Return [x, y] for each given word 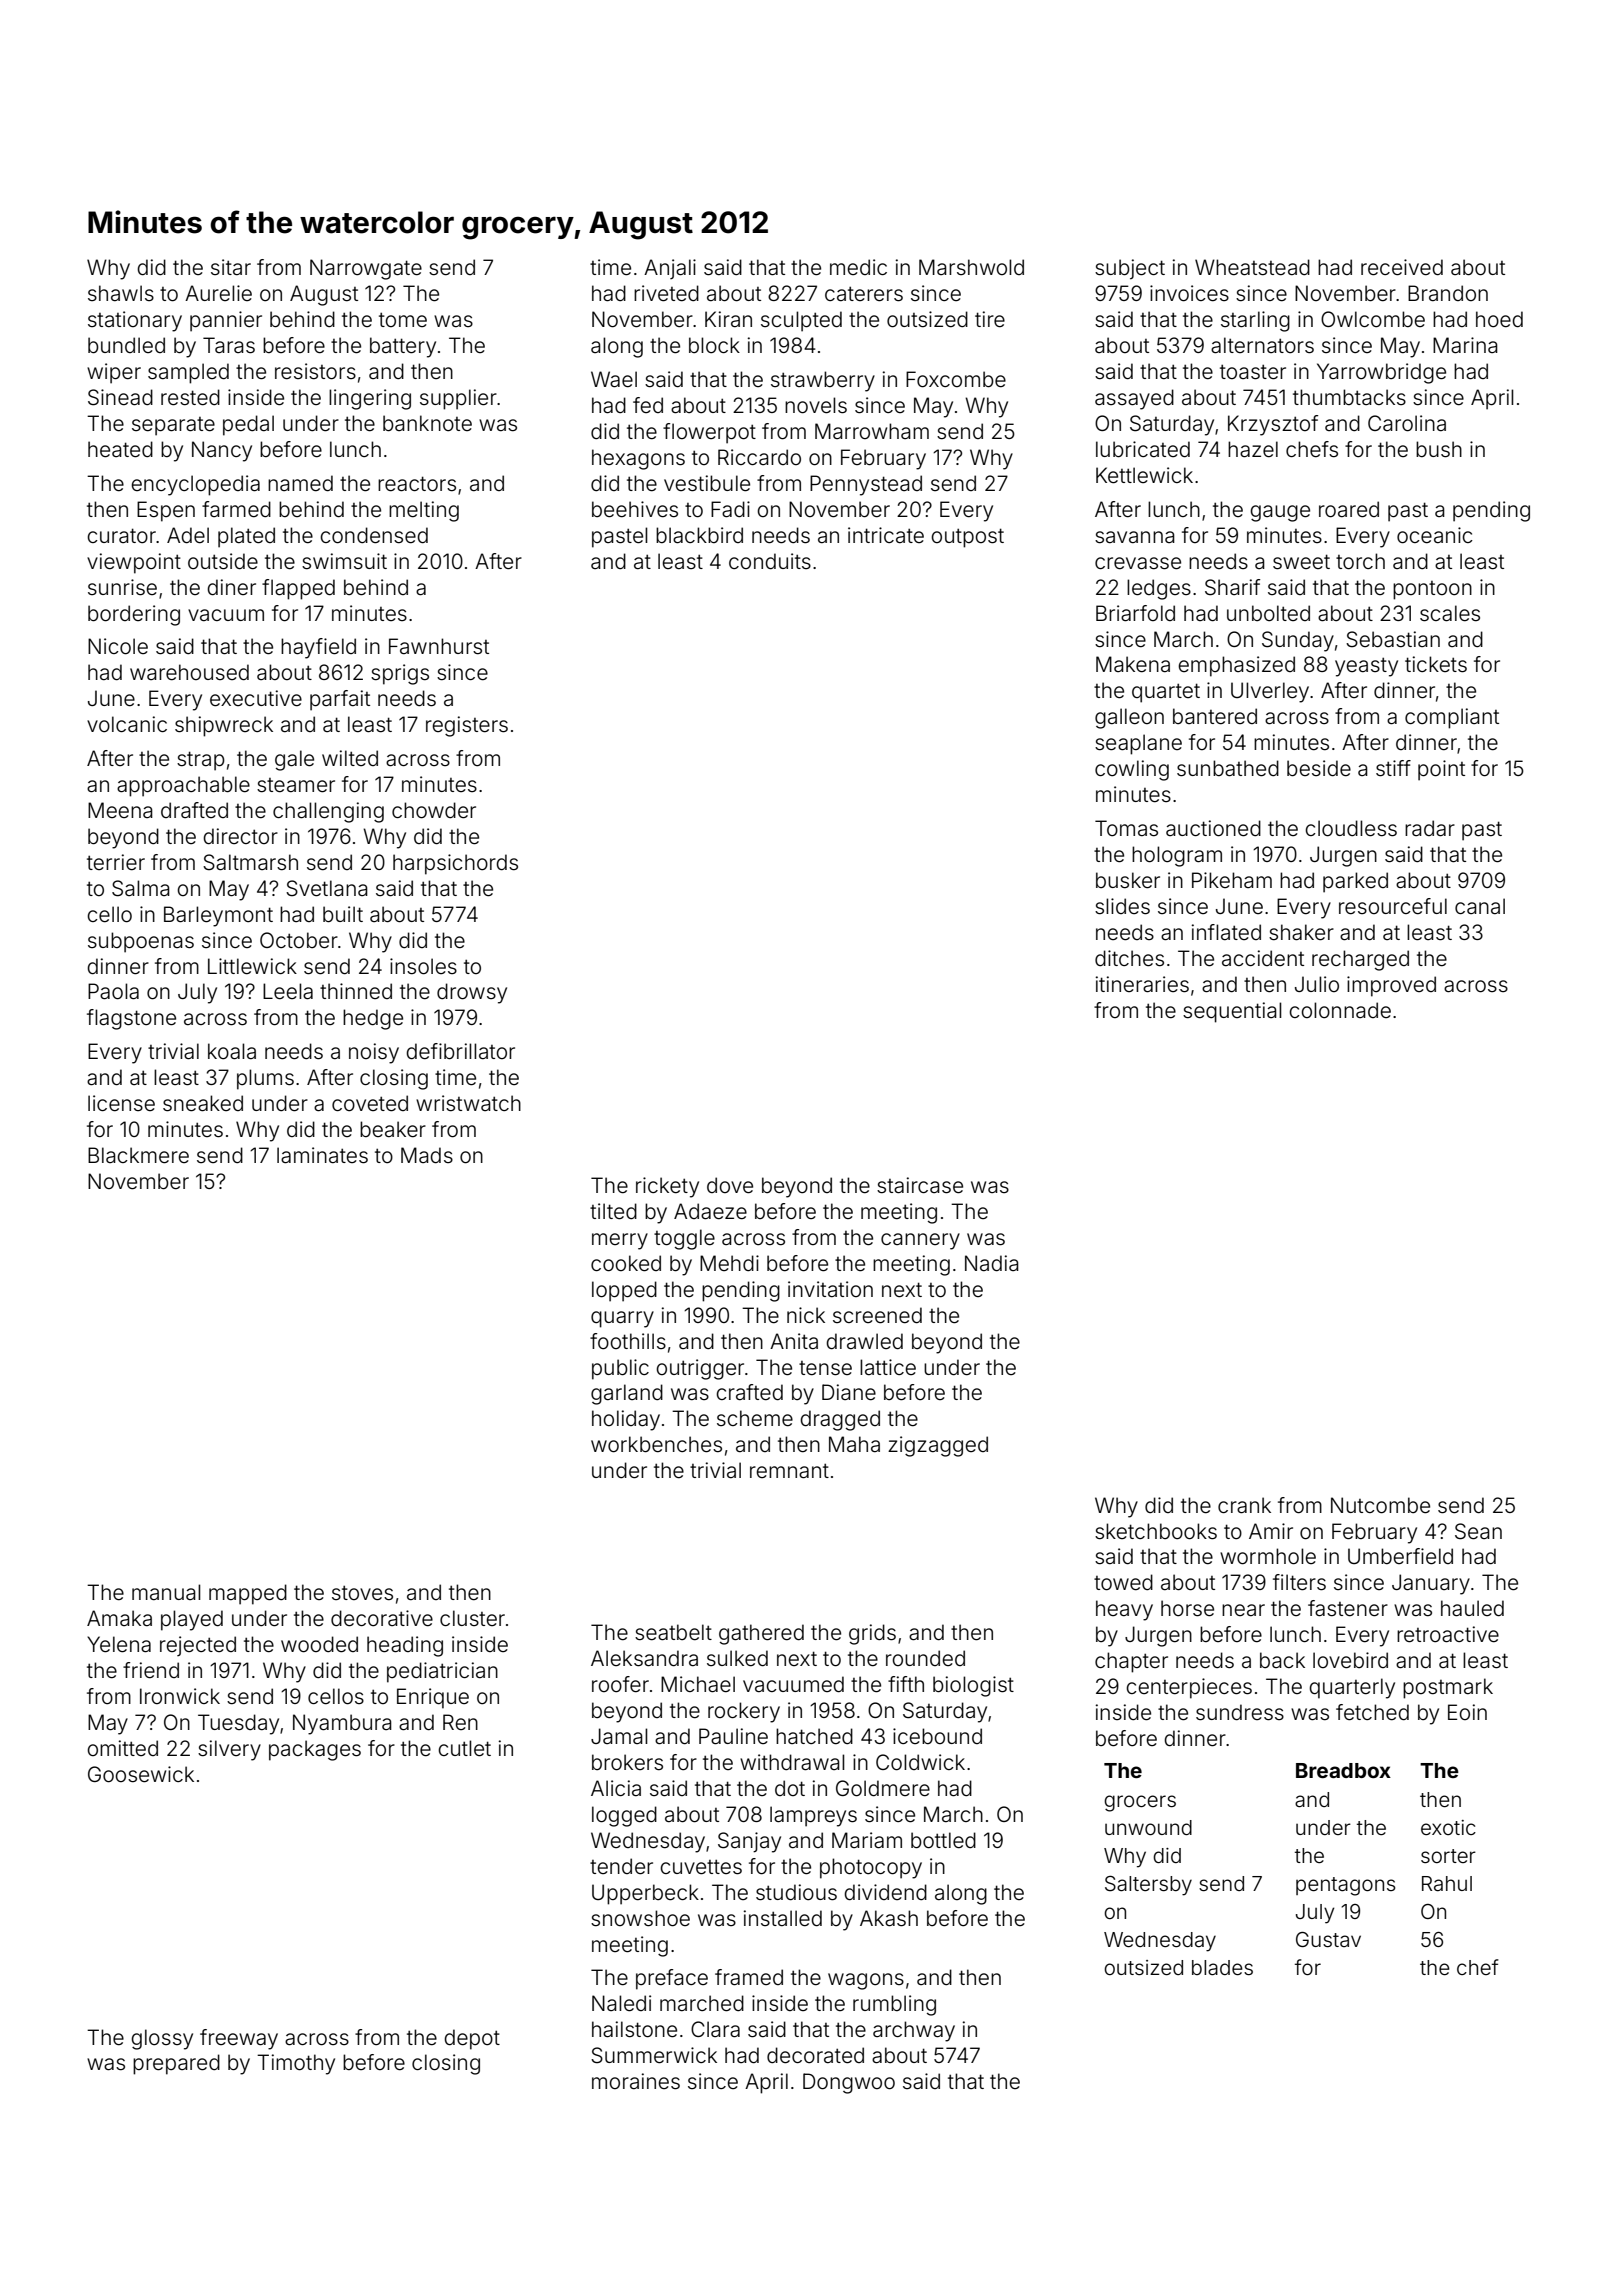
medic [858, 267]
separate [173, 426]
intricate [886, 535]
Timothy [296, 2064]
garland [627, 1394]
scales [1450, 613]
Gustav [1328, 1939]
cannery [920, 1241]
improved [1391, 986]
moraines [636, 2081]
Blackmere [138, 1155]
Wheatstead [1252, 267]
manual [166, 1592]
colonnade [1340, 1010]
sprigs [400, 674]
